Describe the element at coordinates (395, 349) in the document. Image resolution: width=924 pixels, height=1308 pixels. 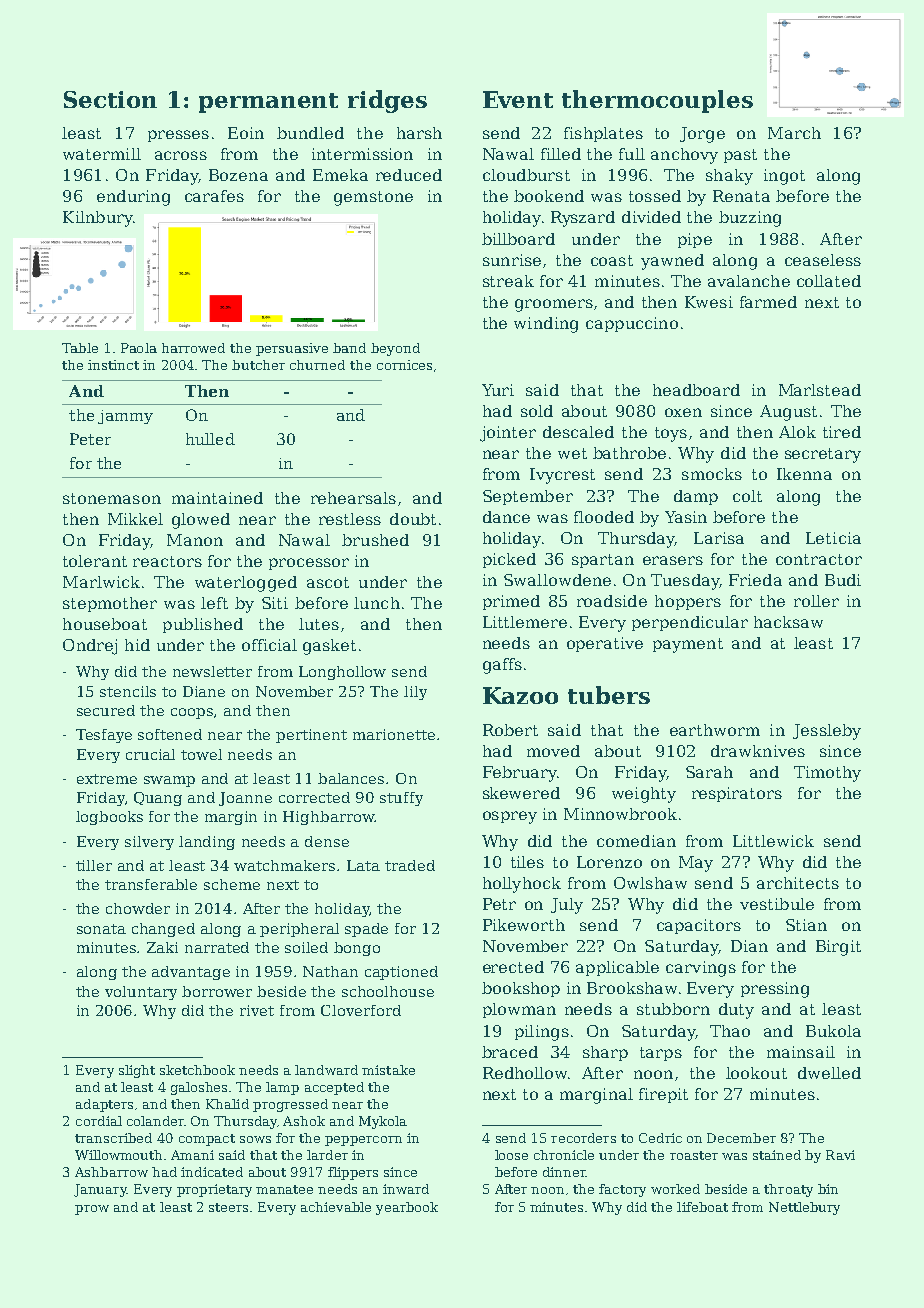
I see `beyond` at that location.
